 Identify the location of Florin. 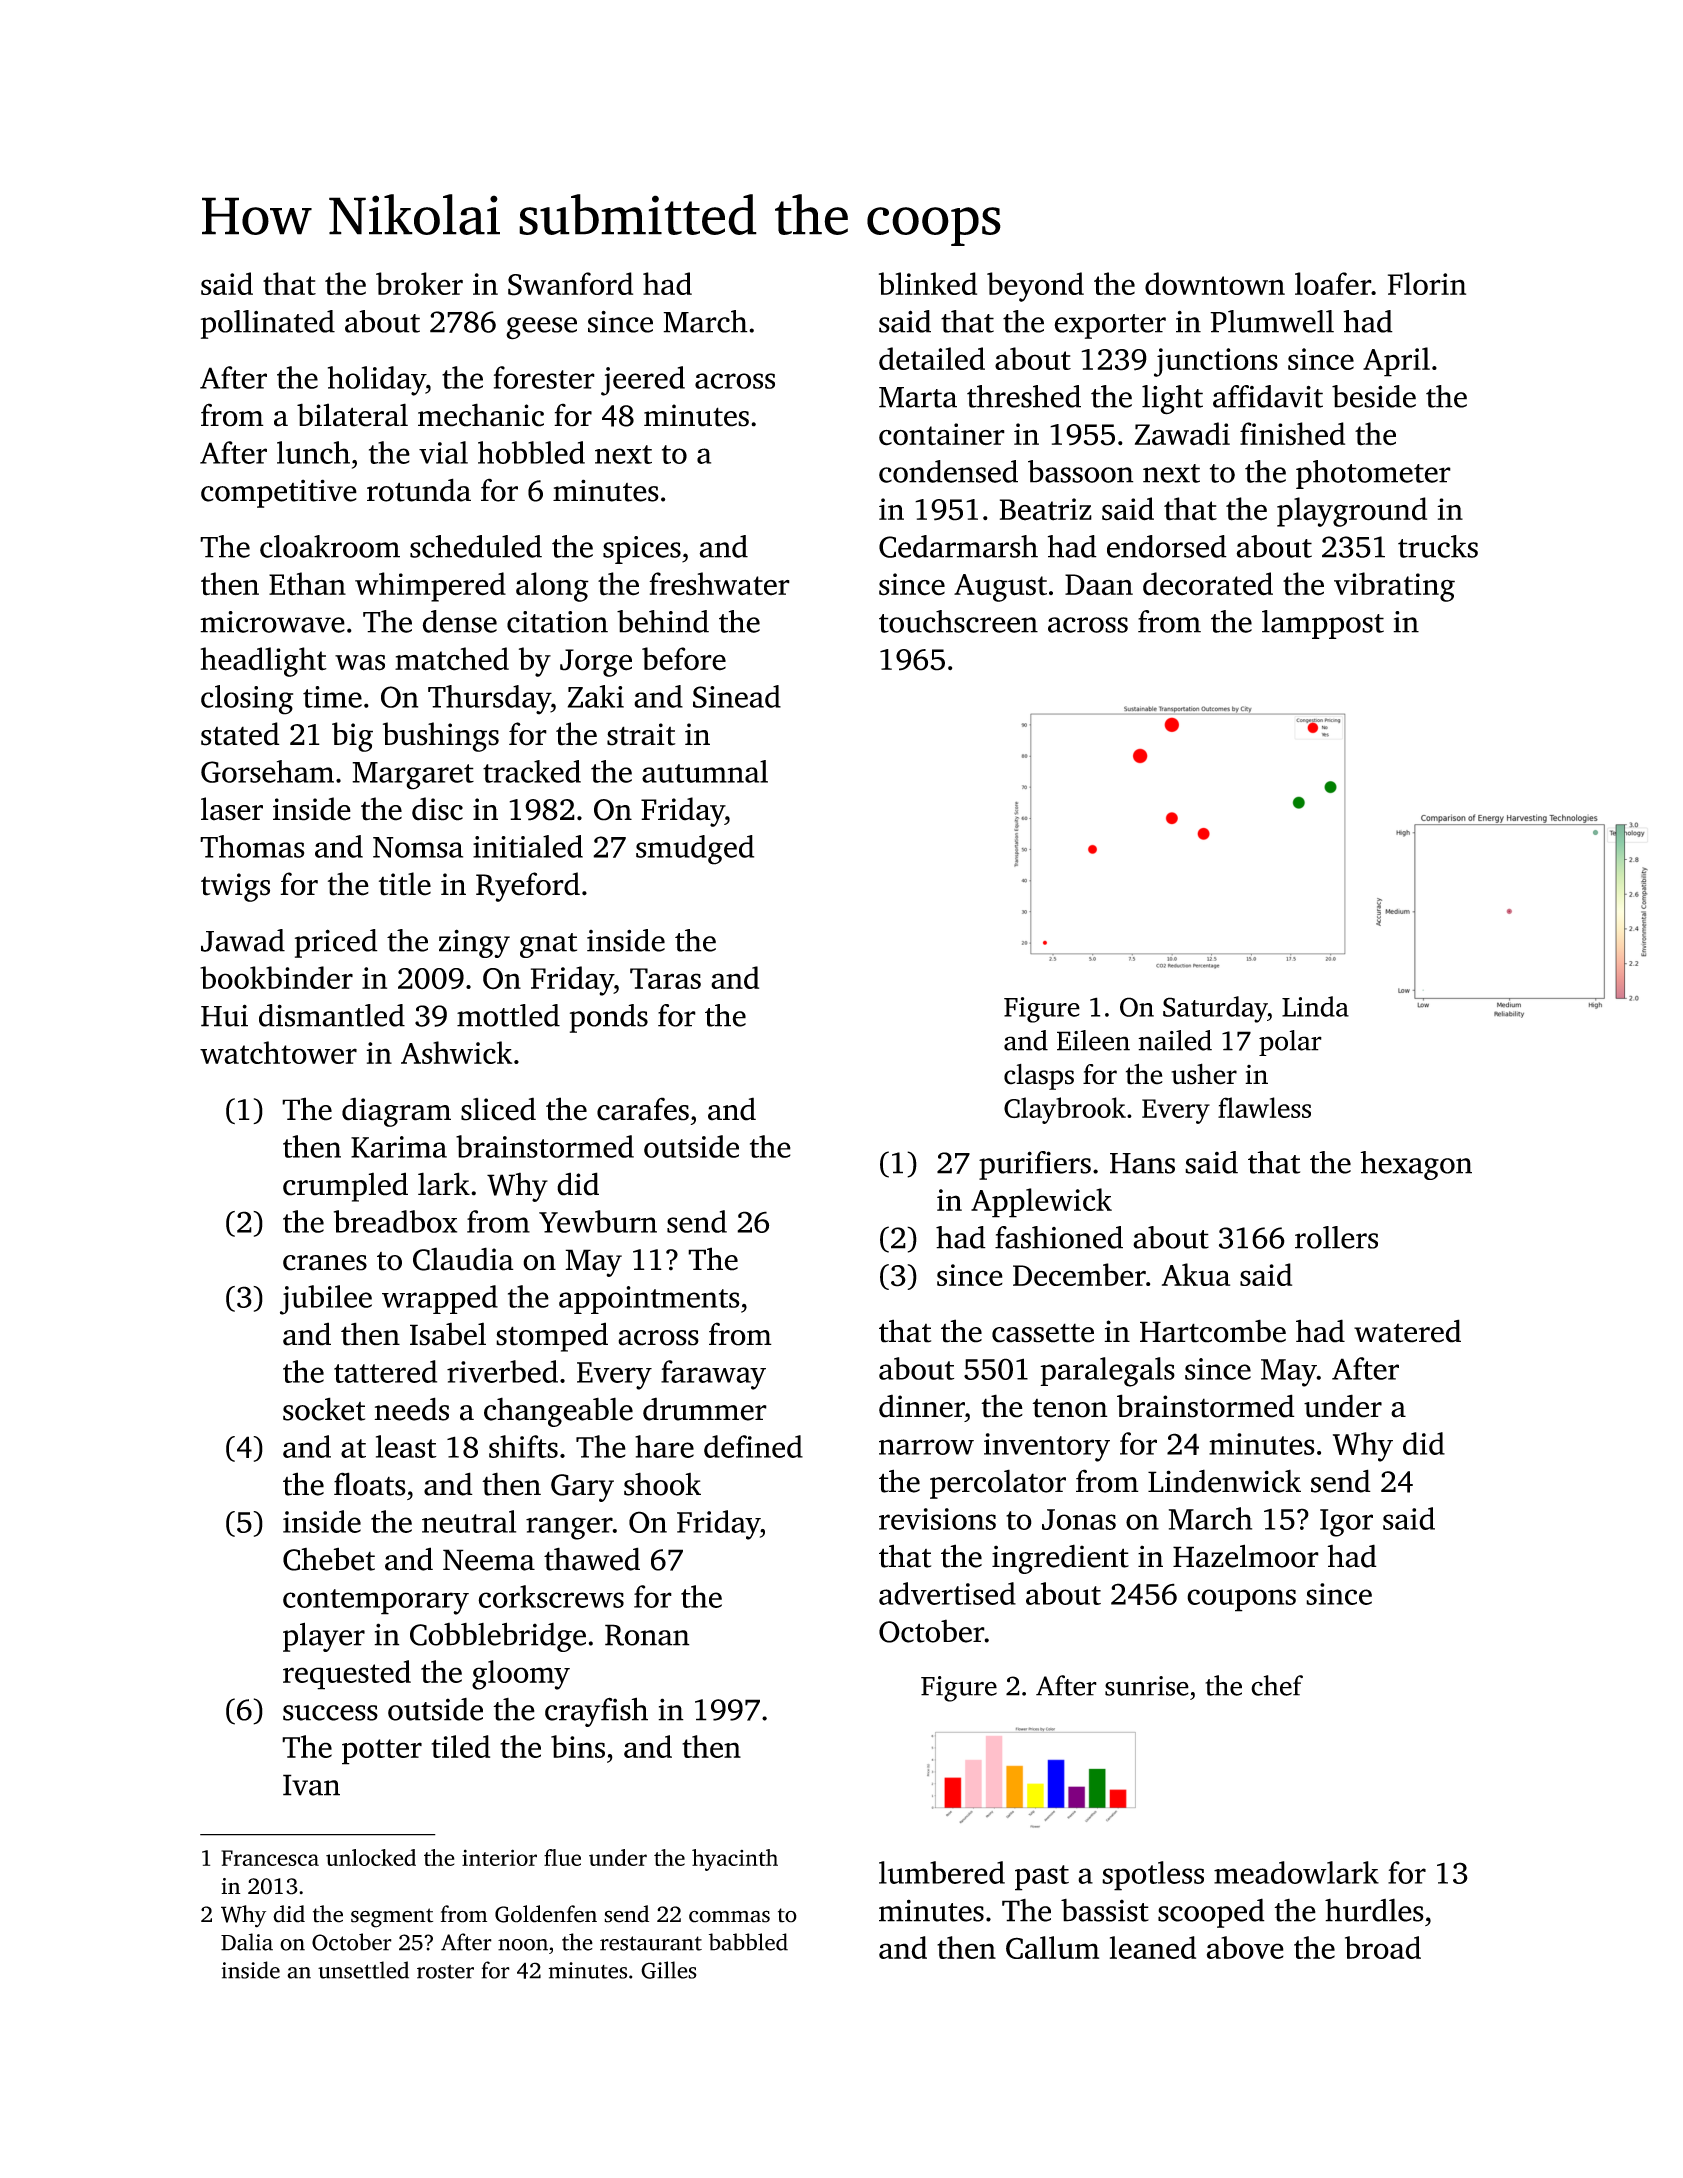
(1427, 283).
